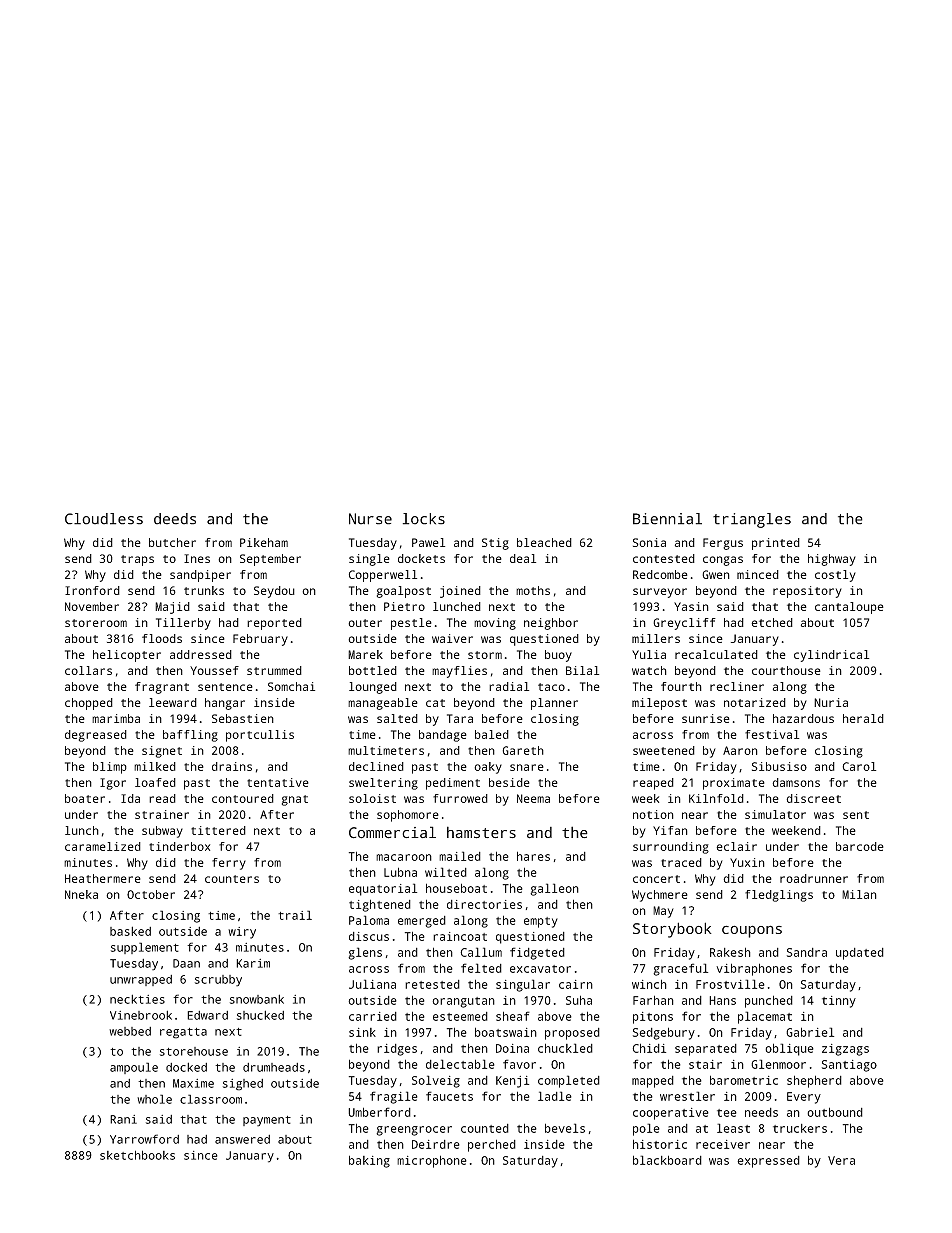 The height and width of the screenshot is (1233, 952). Describe the element at coordinates (667, 1160) in the screenshot. I see `blackboard` at that location.
